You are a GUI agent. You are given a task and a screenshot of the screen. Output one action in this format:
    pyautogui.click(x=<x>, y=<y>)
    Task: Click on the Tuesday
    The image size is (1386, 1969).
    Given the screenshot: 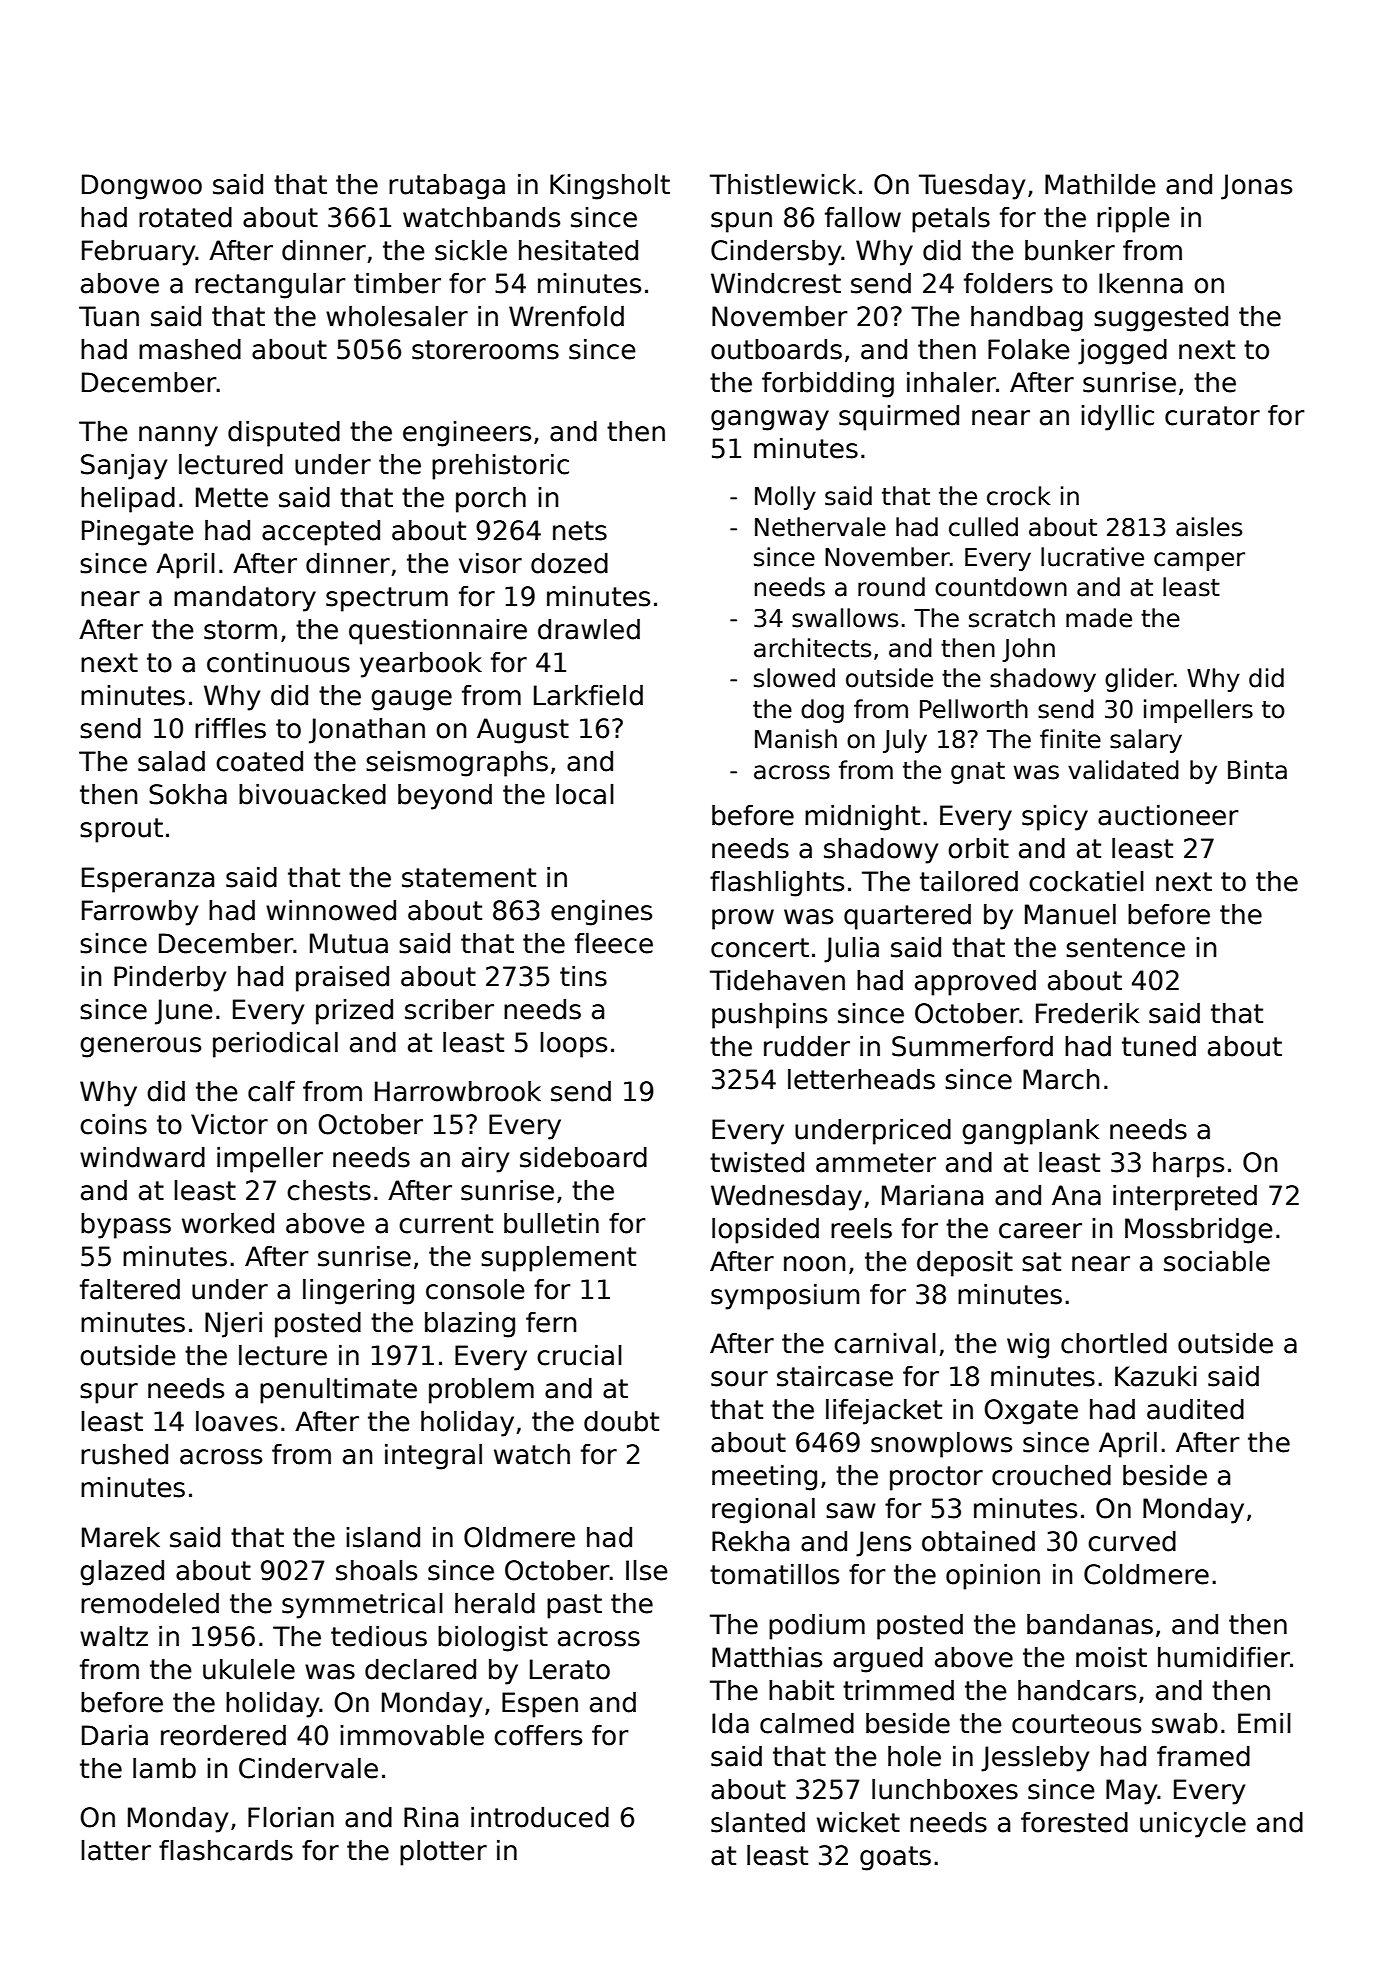 What is the action you would take?
    pyautogui.click(x=972, y=187)
